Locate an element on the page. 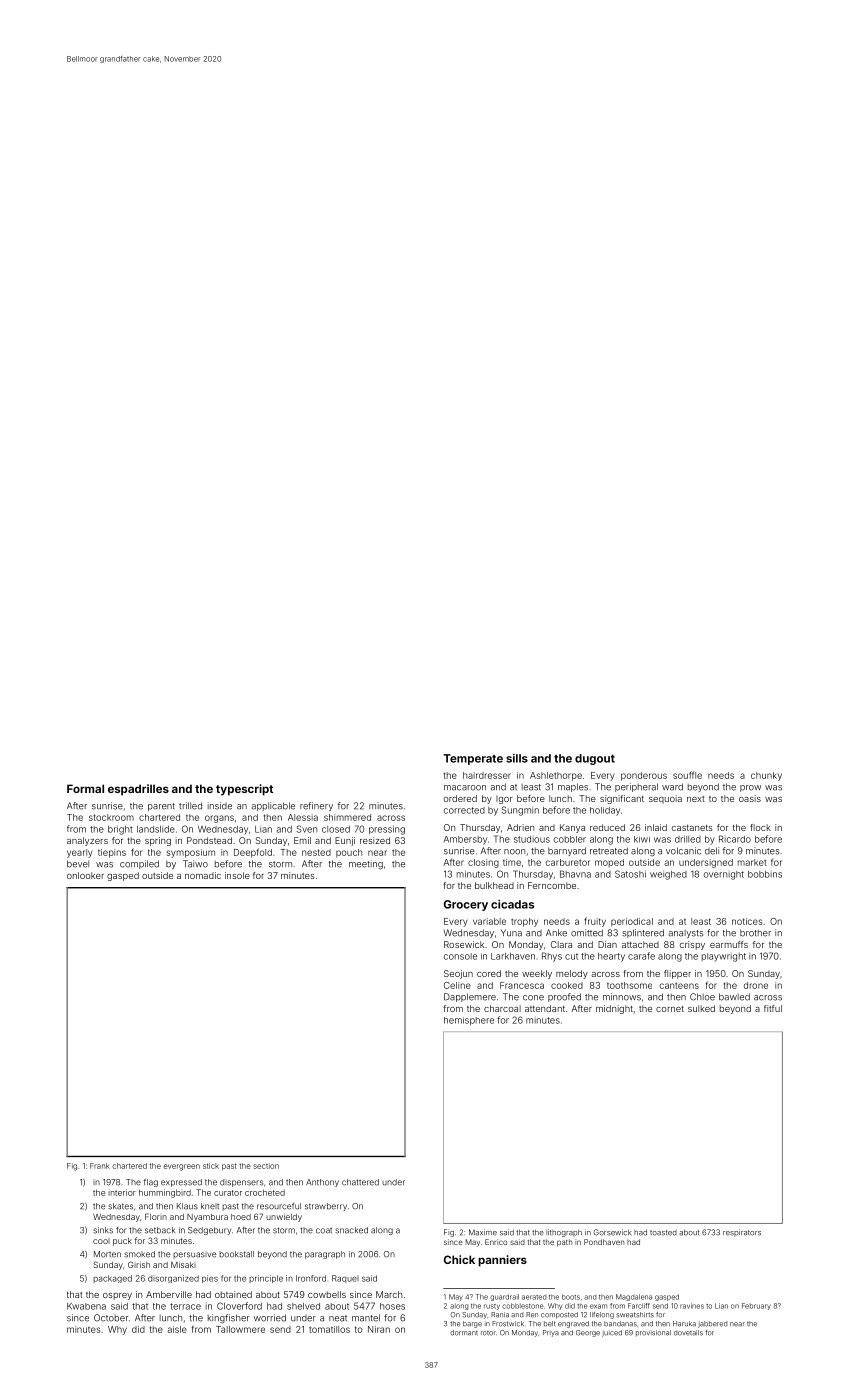 The image size is (849, 1400). section is located at coordinates (266, 1166).
